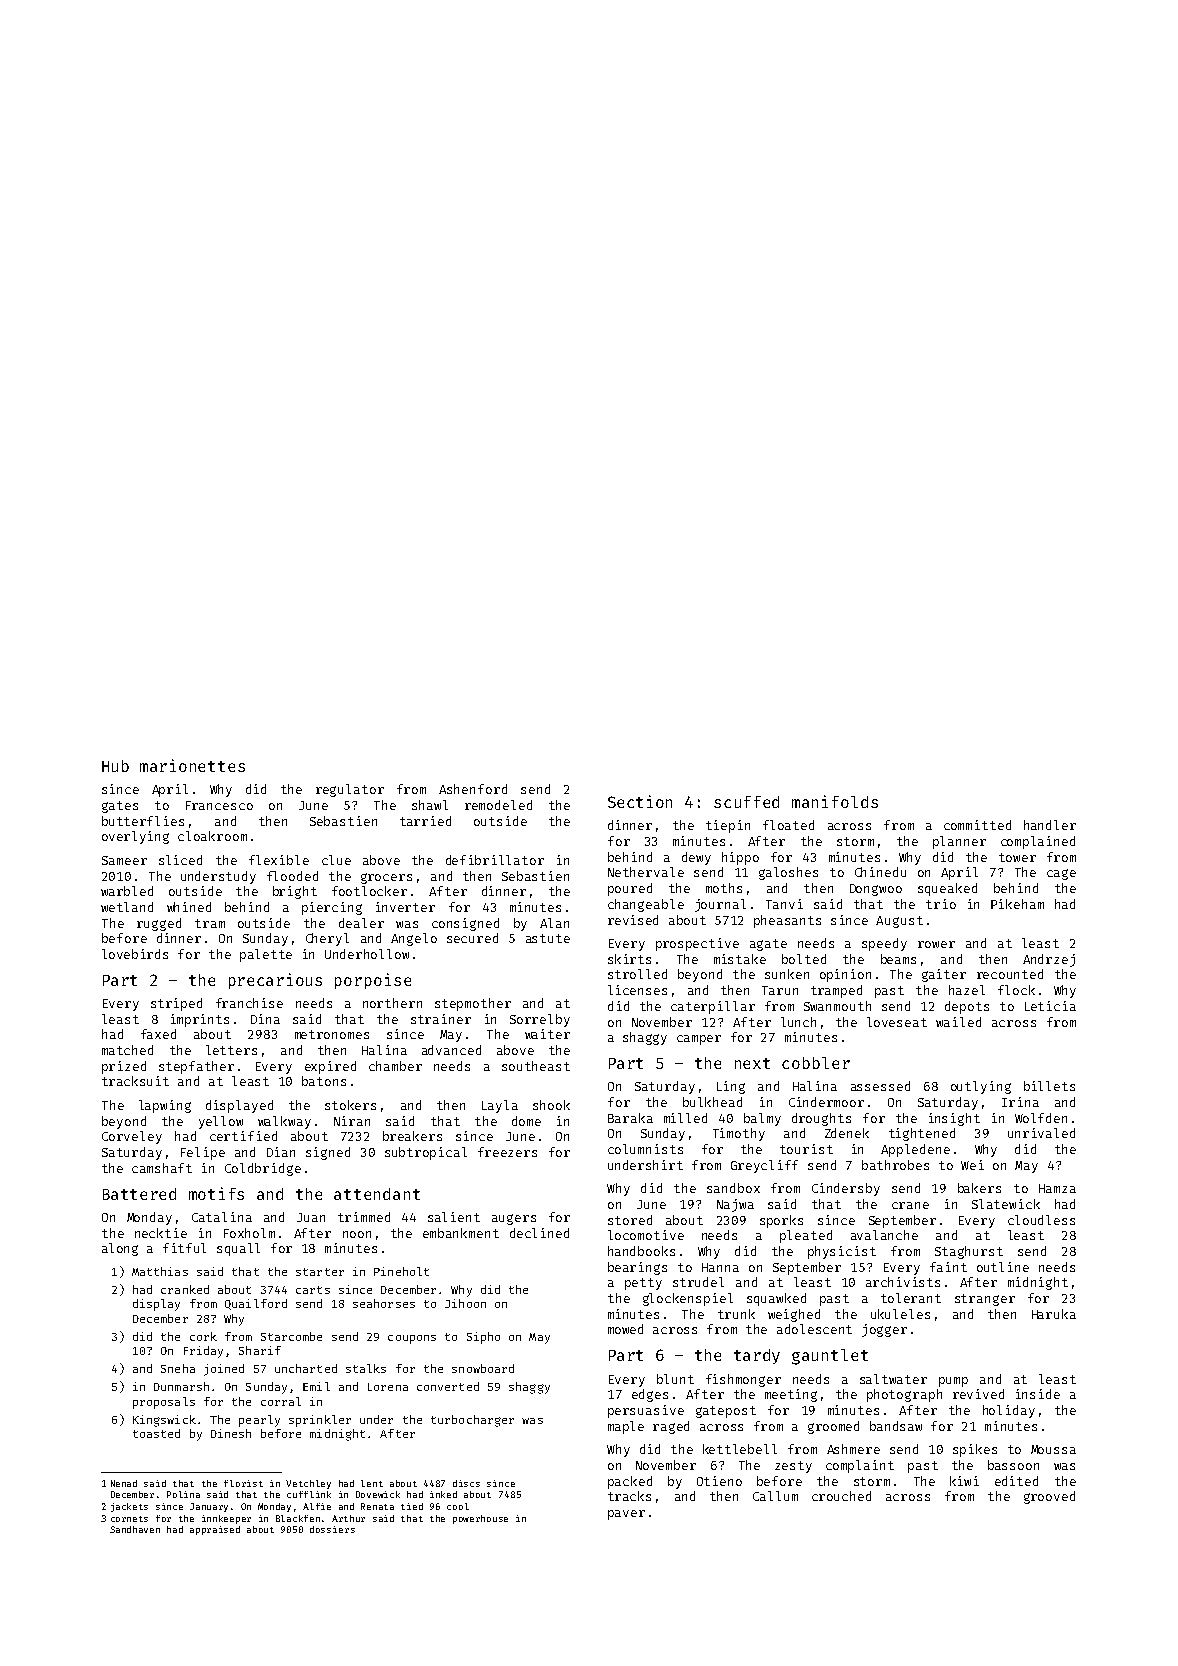  I want to click on trunk, so click(736, 1314).
